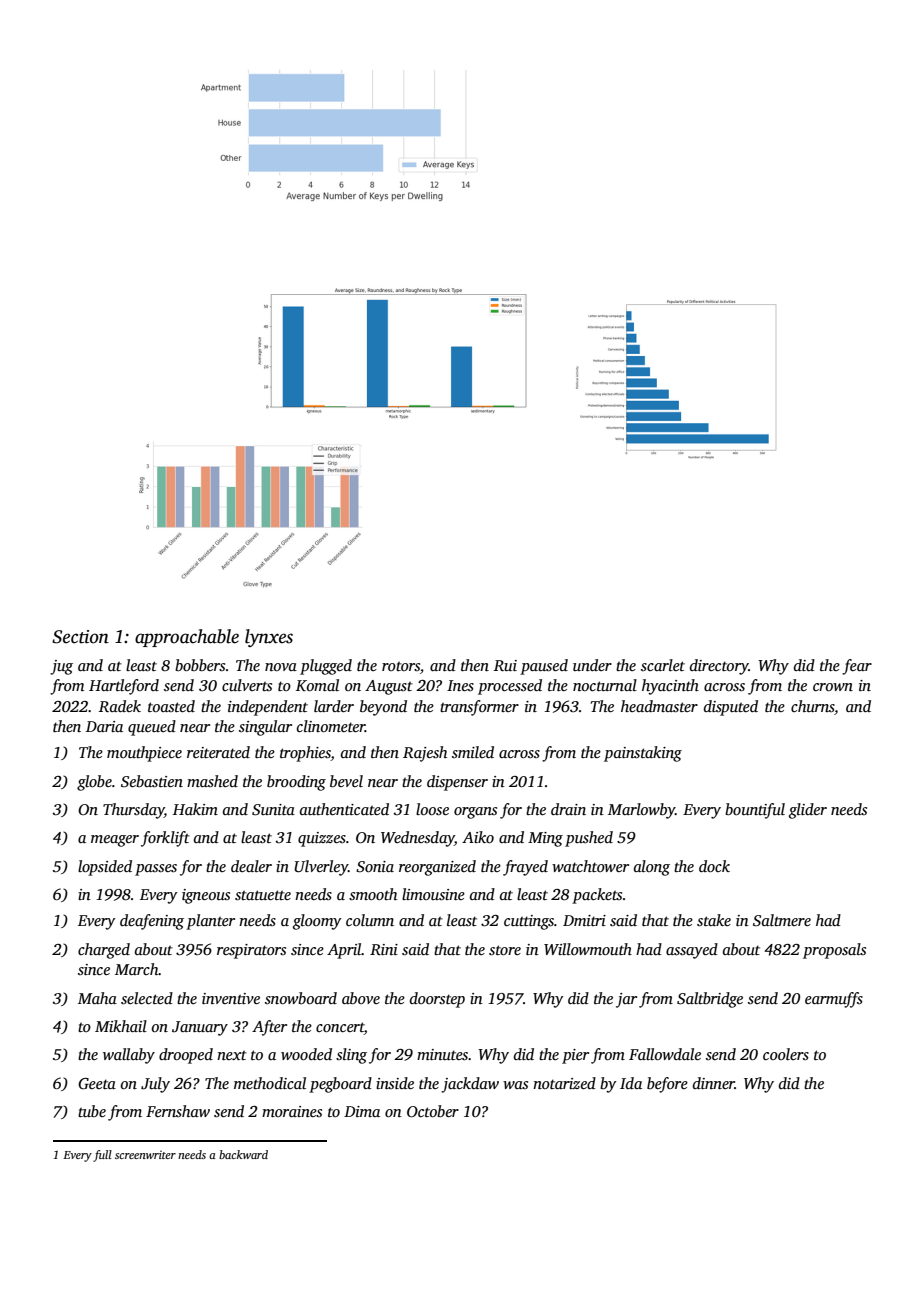 The image size is (924, 1311). I want to click on Rui, so click(505, 665).
